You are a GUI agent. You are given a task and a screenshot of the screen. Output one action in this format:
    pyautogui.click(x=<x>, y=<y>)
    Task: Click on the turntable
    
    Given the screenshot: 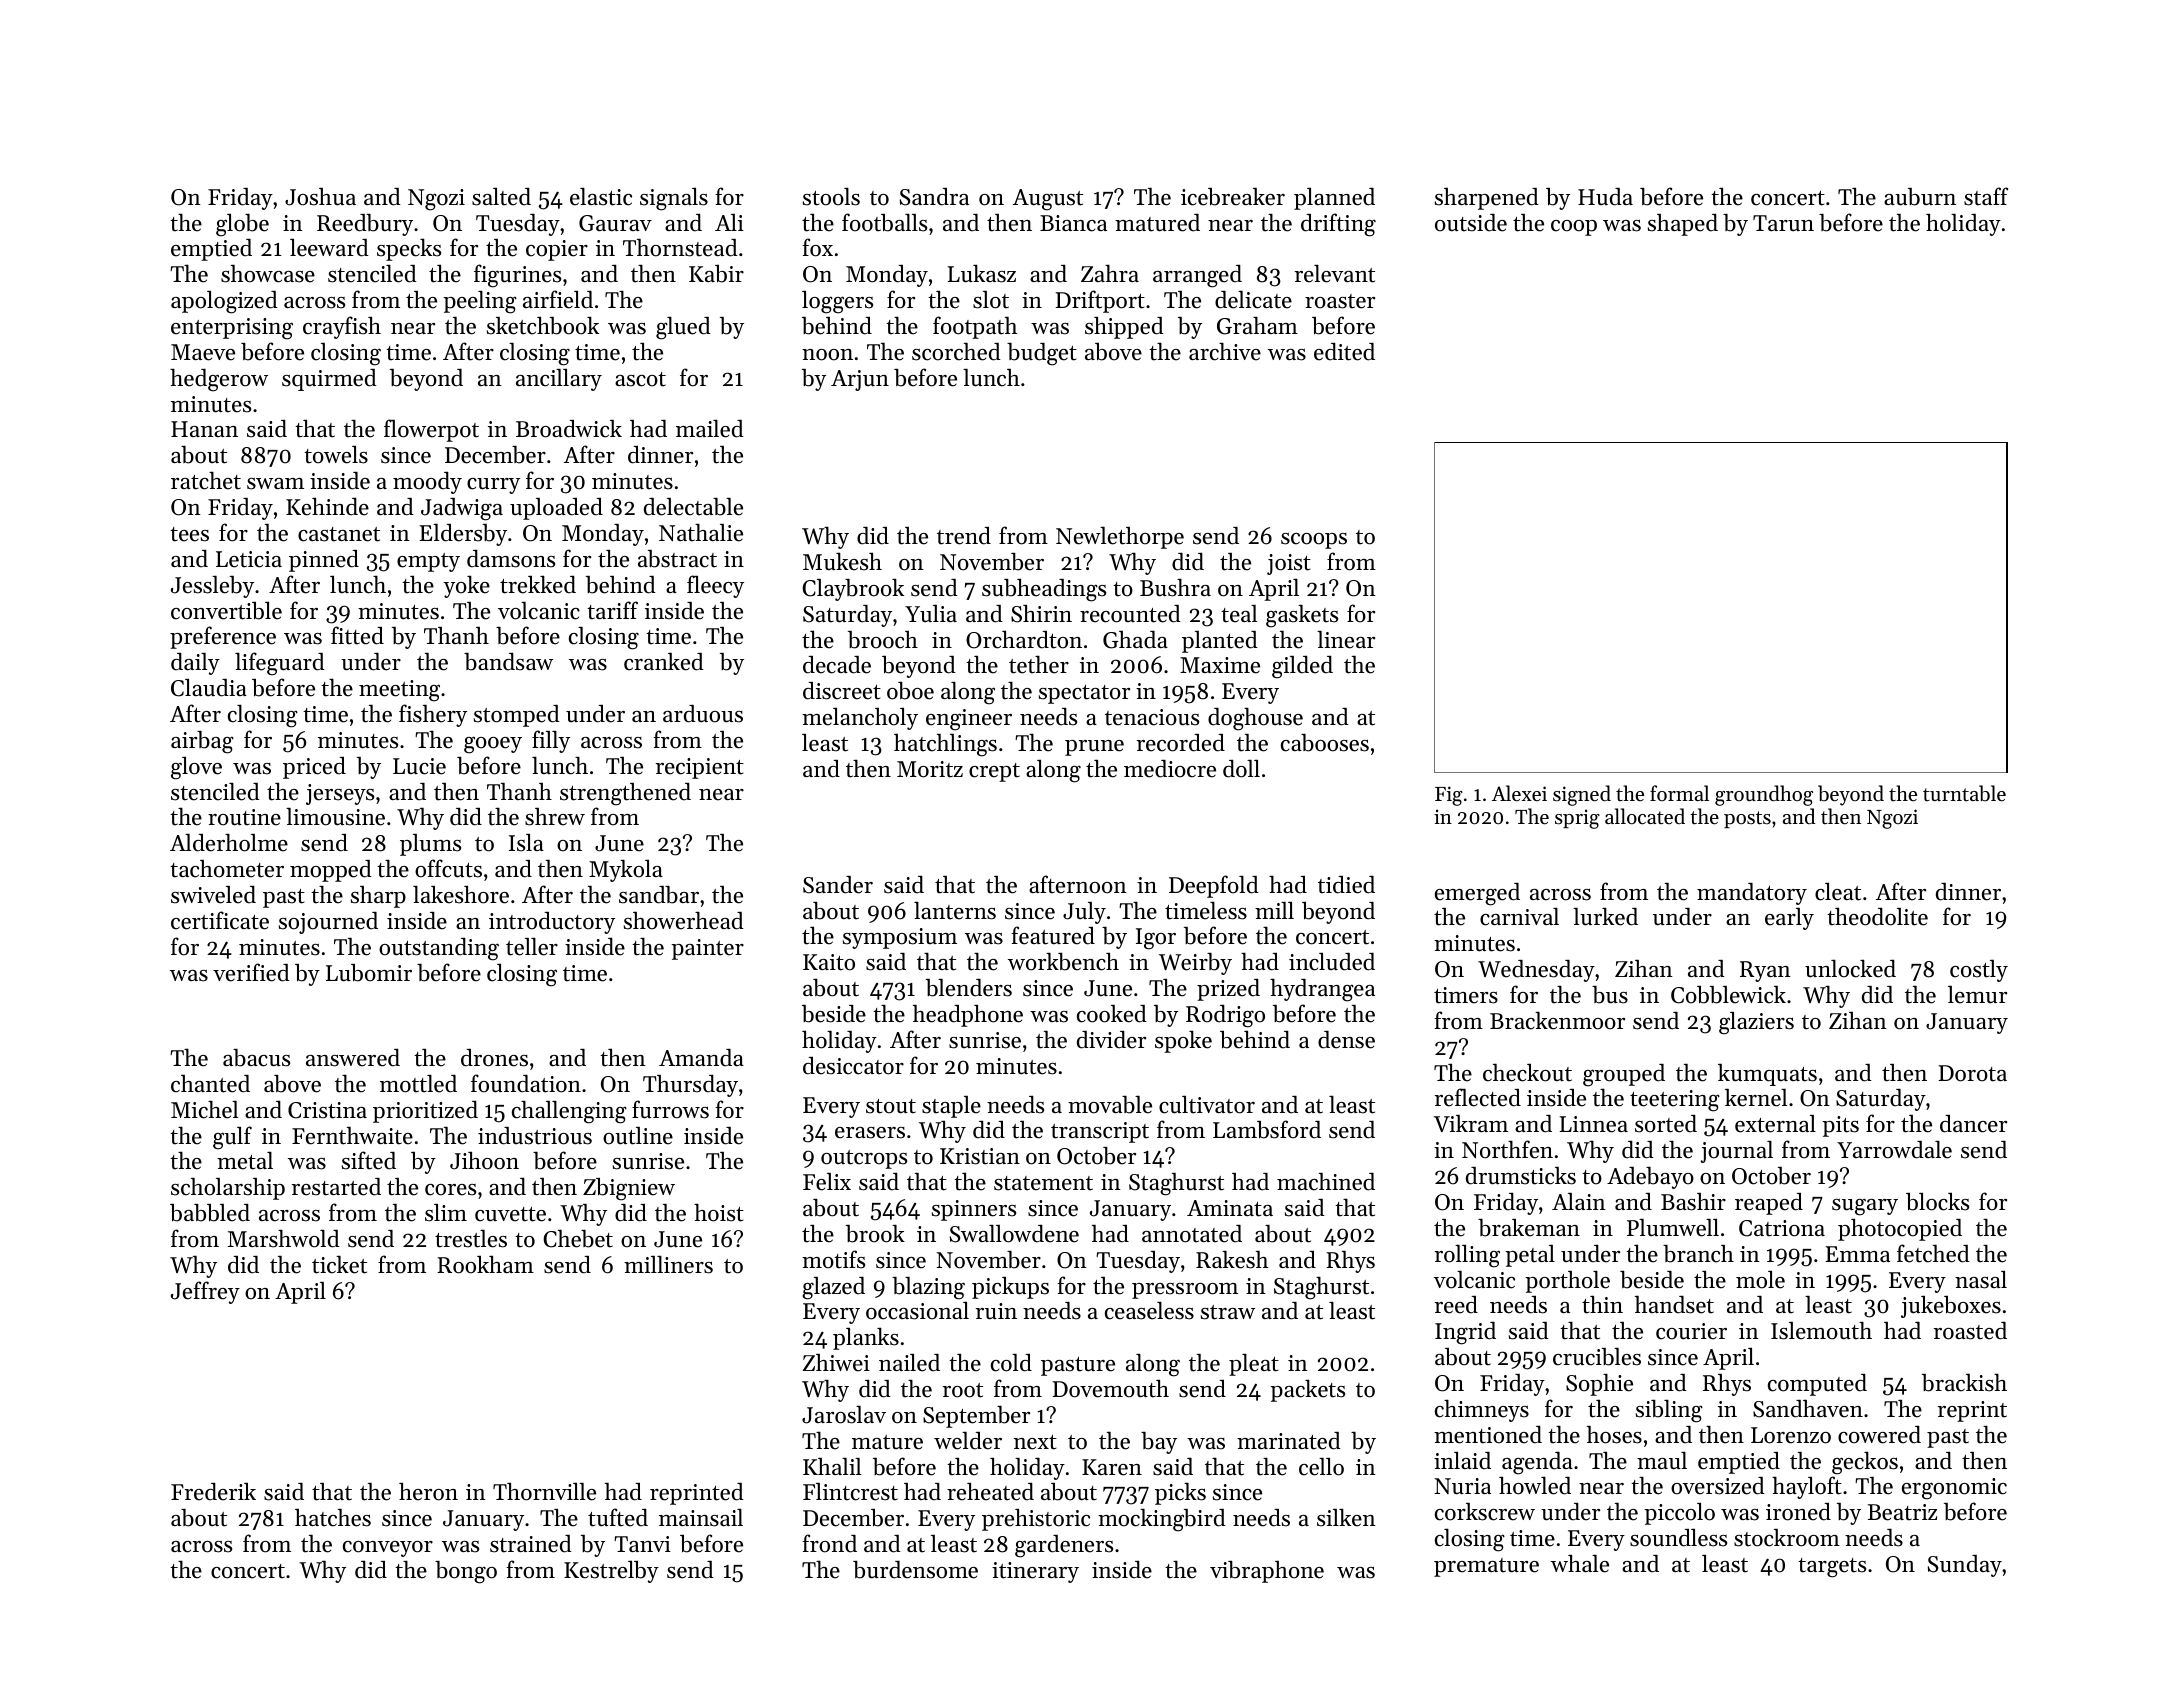 What is the action you would take?
    pyautogui.click(x=1964, y=793)
